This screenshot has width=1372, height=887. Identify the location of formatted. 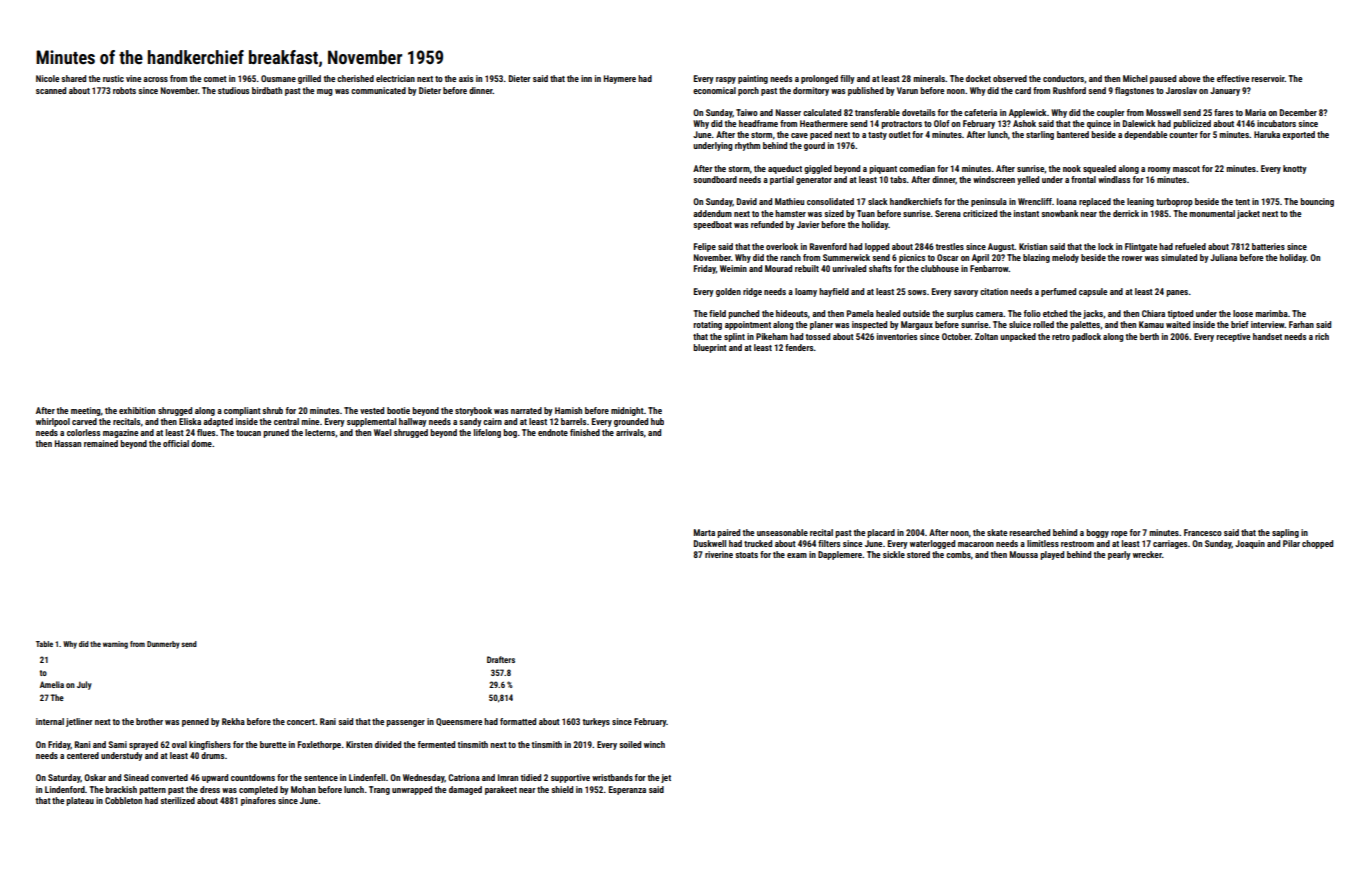
(518, 721).
